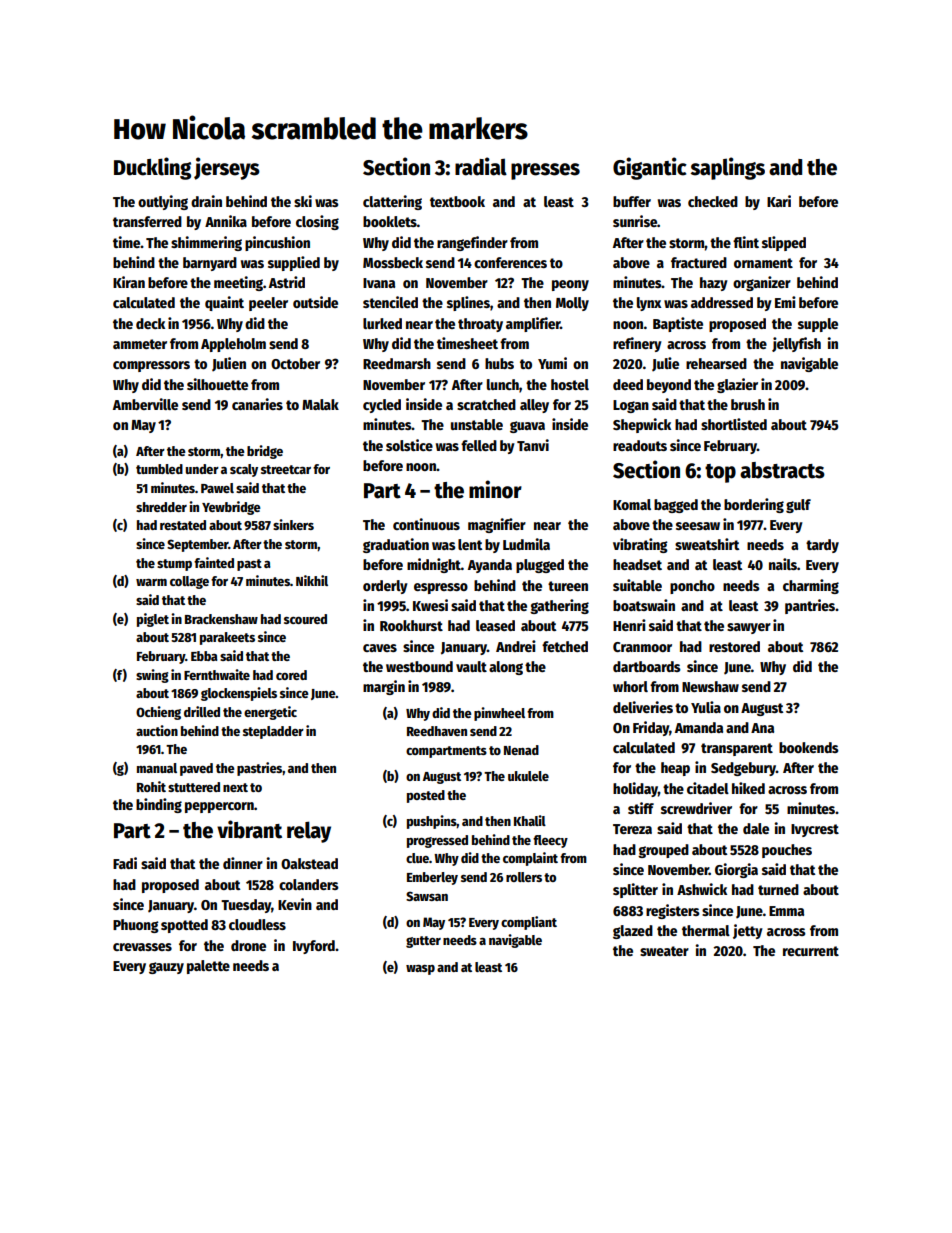 This page has width=952, height=1233. What do you see at coordinates (426, 796) in the page?
I see `posted` at bounding box center [426, 796].
